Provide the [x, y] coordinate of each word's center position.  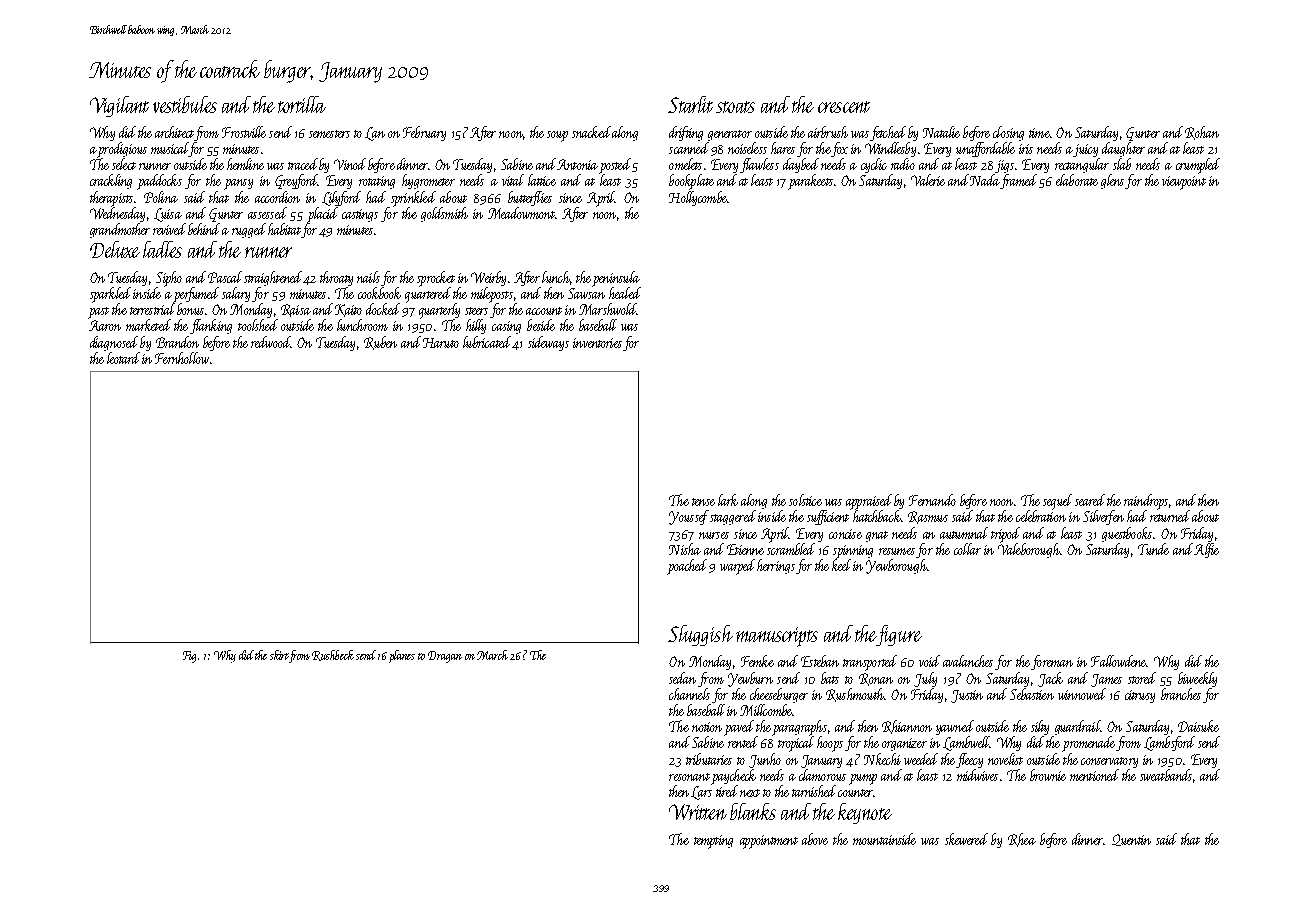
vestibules [185, 104]
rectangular [1082, 165]
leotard [123, 358]
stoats [735, 107]
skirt [279, 655]
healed [625, 293]
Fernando [932, 500]
